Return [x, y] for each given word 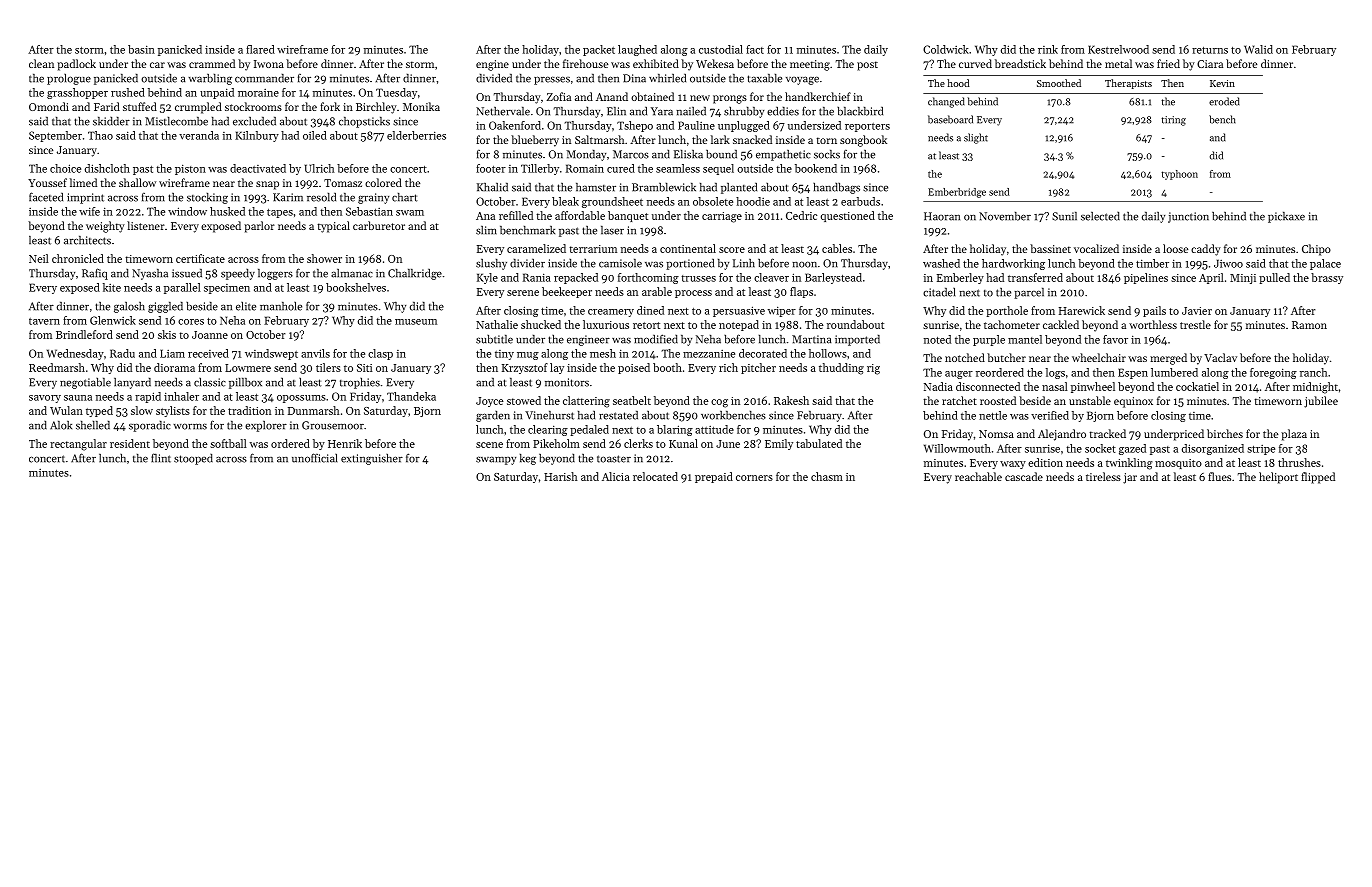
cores [191, 322]
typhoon [1180, 175]
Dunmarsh [313, 410]
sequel [718, 169]
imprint [85, 198]
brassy [1327, 278]
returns [1210, 50]
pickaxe [1286, 217]
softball [228, 443]
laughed [637, 50]
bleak [565, 201]
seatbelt [632, 400]
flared [260, 49]
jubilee [1321, 402]
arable [657, 291]
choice [65, 168]
